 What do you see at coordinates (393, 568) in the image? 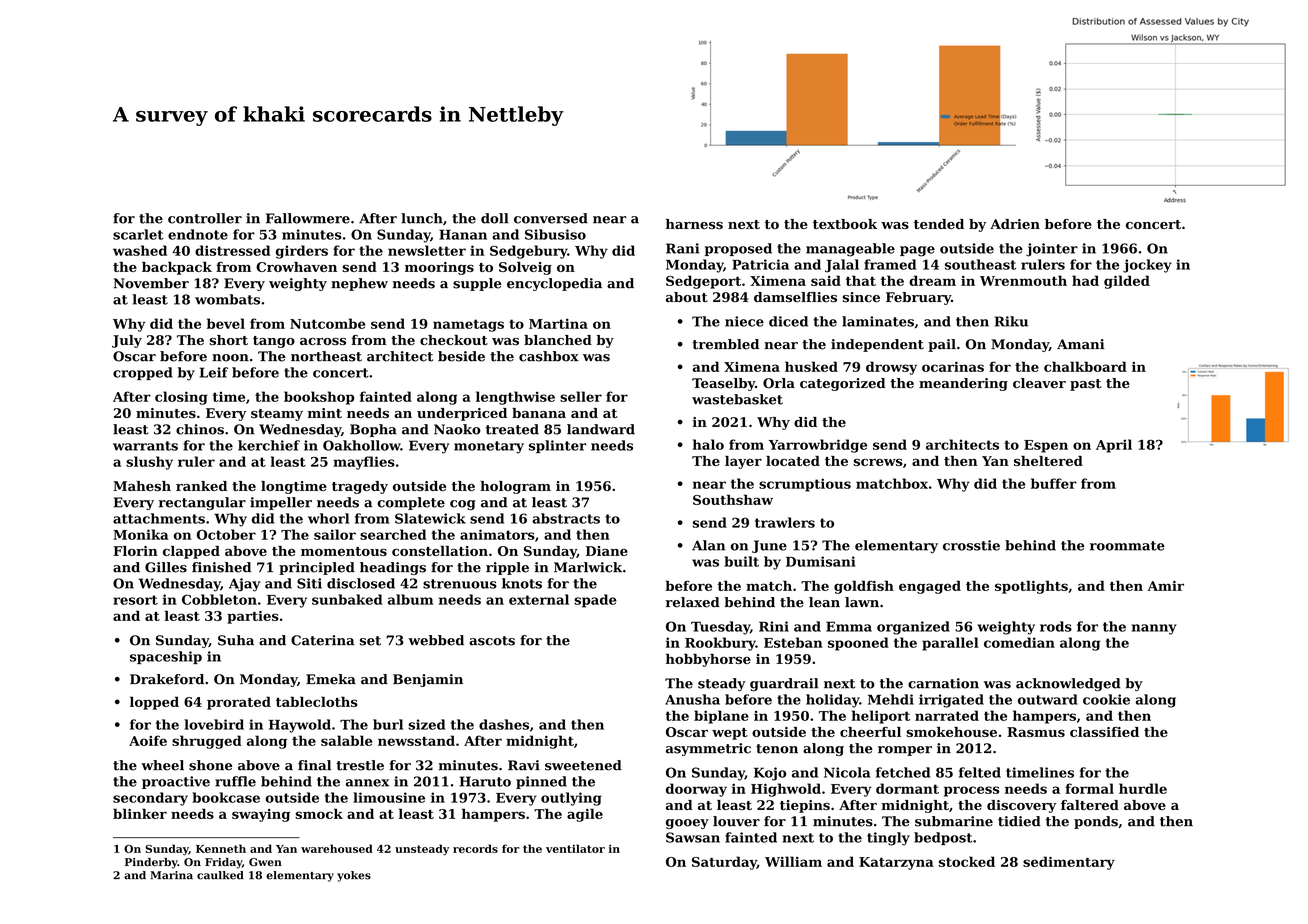
I see `headings` at bounding box center [393, 568].
